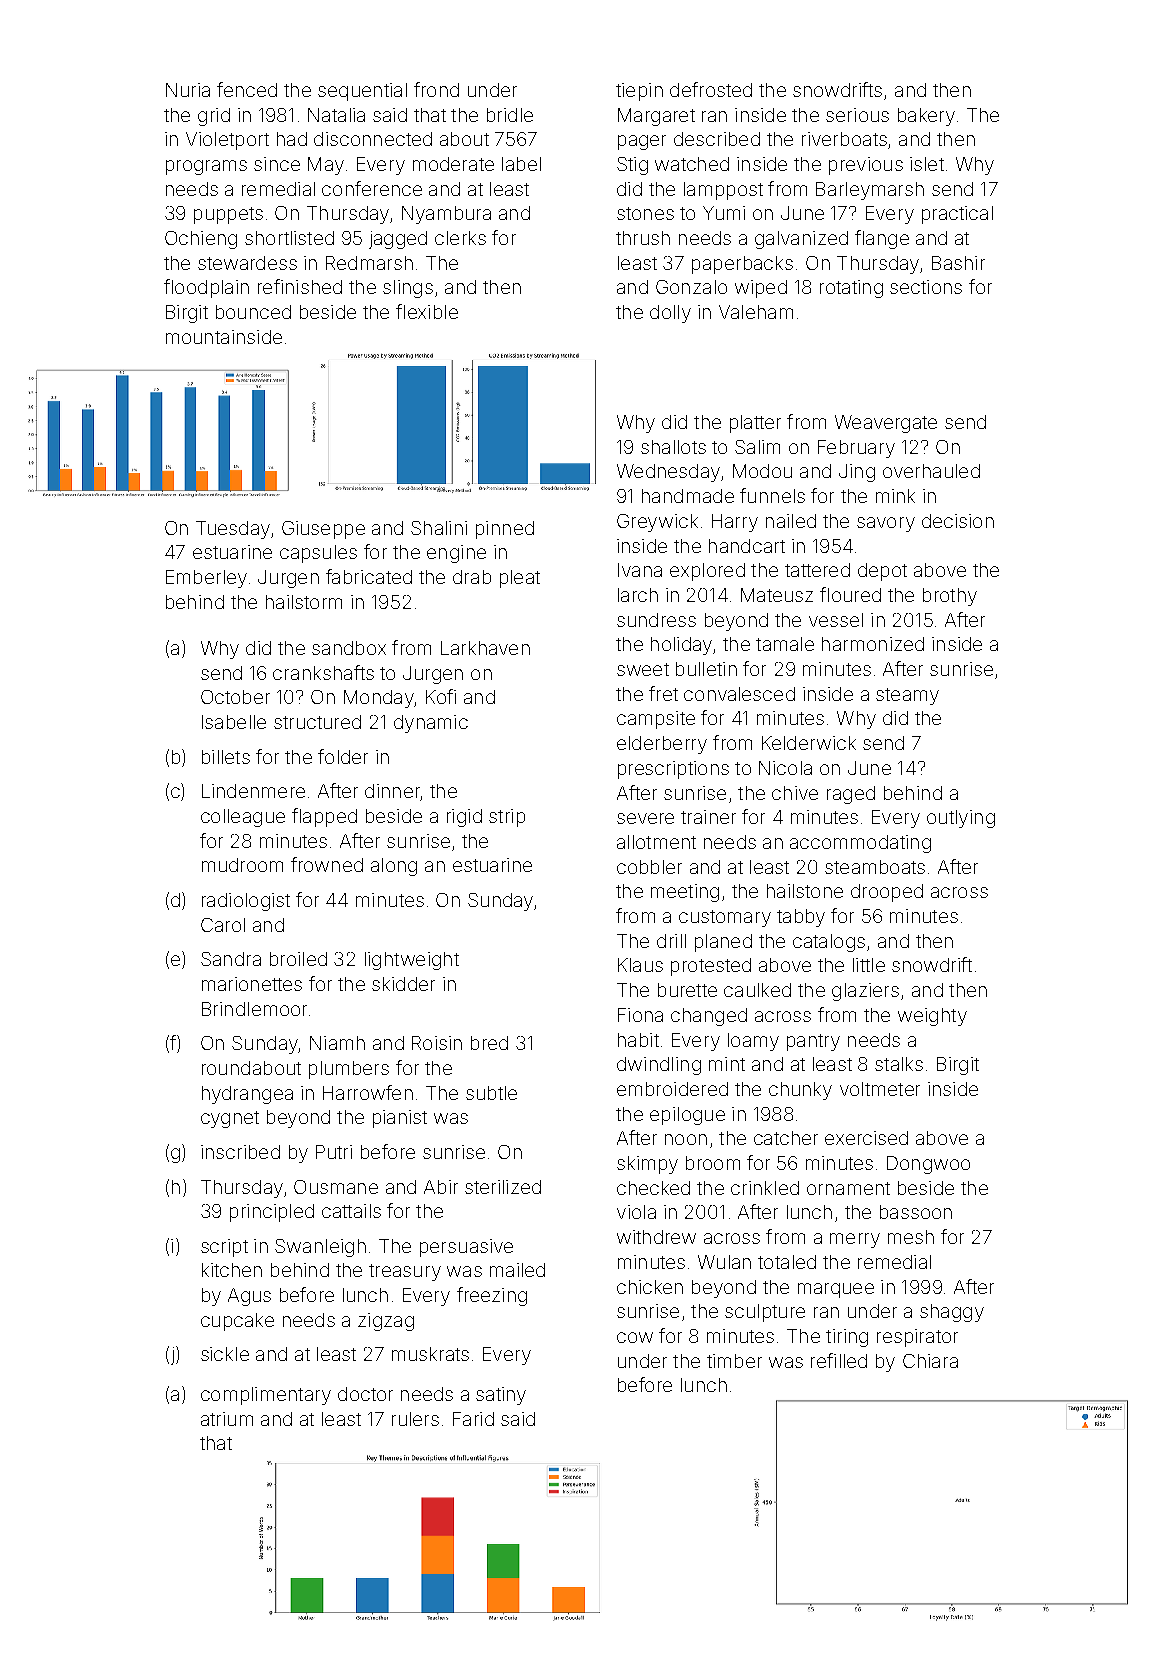 This screenshot has width=1165, height=1654. Describe the element at coordinates (670, 314) in the screenshot. I see `dolly` at that location.
